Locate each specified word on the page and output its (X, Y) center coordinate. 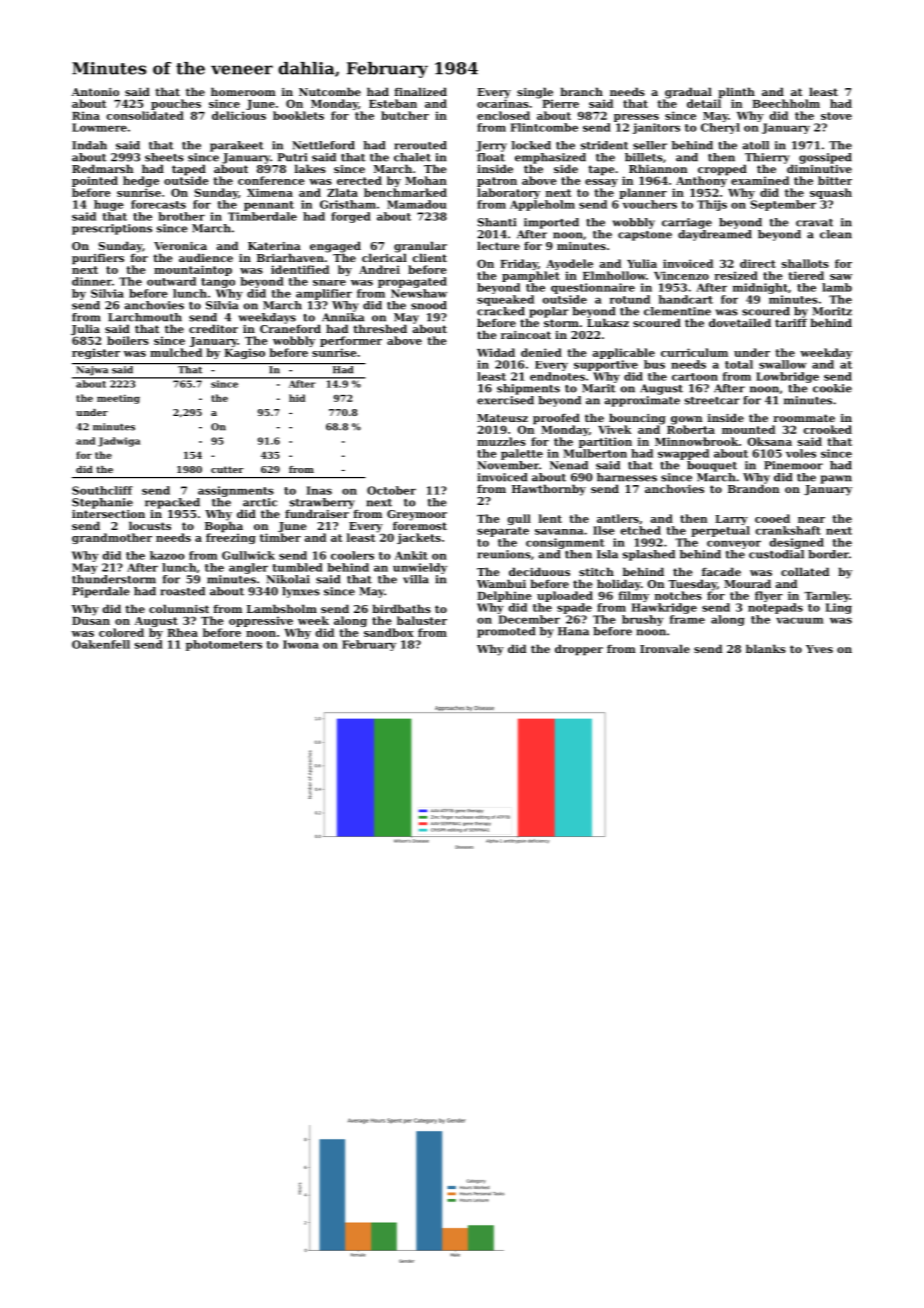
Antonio (95, 92)
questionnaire (593, 288)
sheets (164, 157)
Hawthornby (549, 490)
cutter (227, 469)
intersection (108, 514)
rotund (630, 299)
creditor (213, 328)
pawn (836, 479)
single (535, 93)
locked (531, 145)
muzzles (501, 441)
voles (801, 453)
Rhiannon (658, 168)
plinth (736, 93)
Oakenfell (101, 644)
